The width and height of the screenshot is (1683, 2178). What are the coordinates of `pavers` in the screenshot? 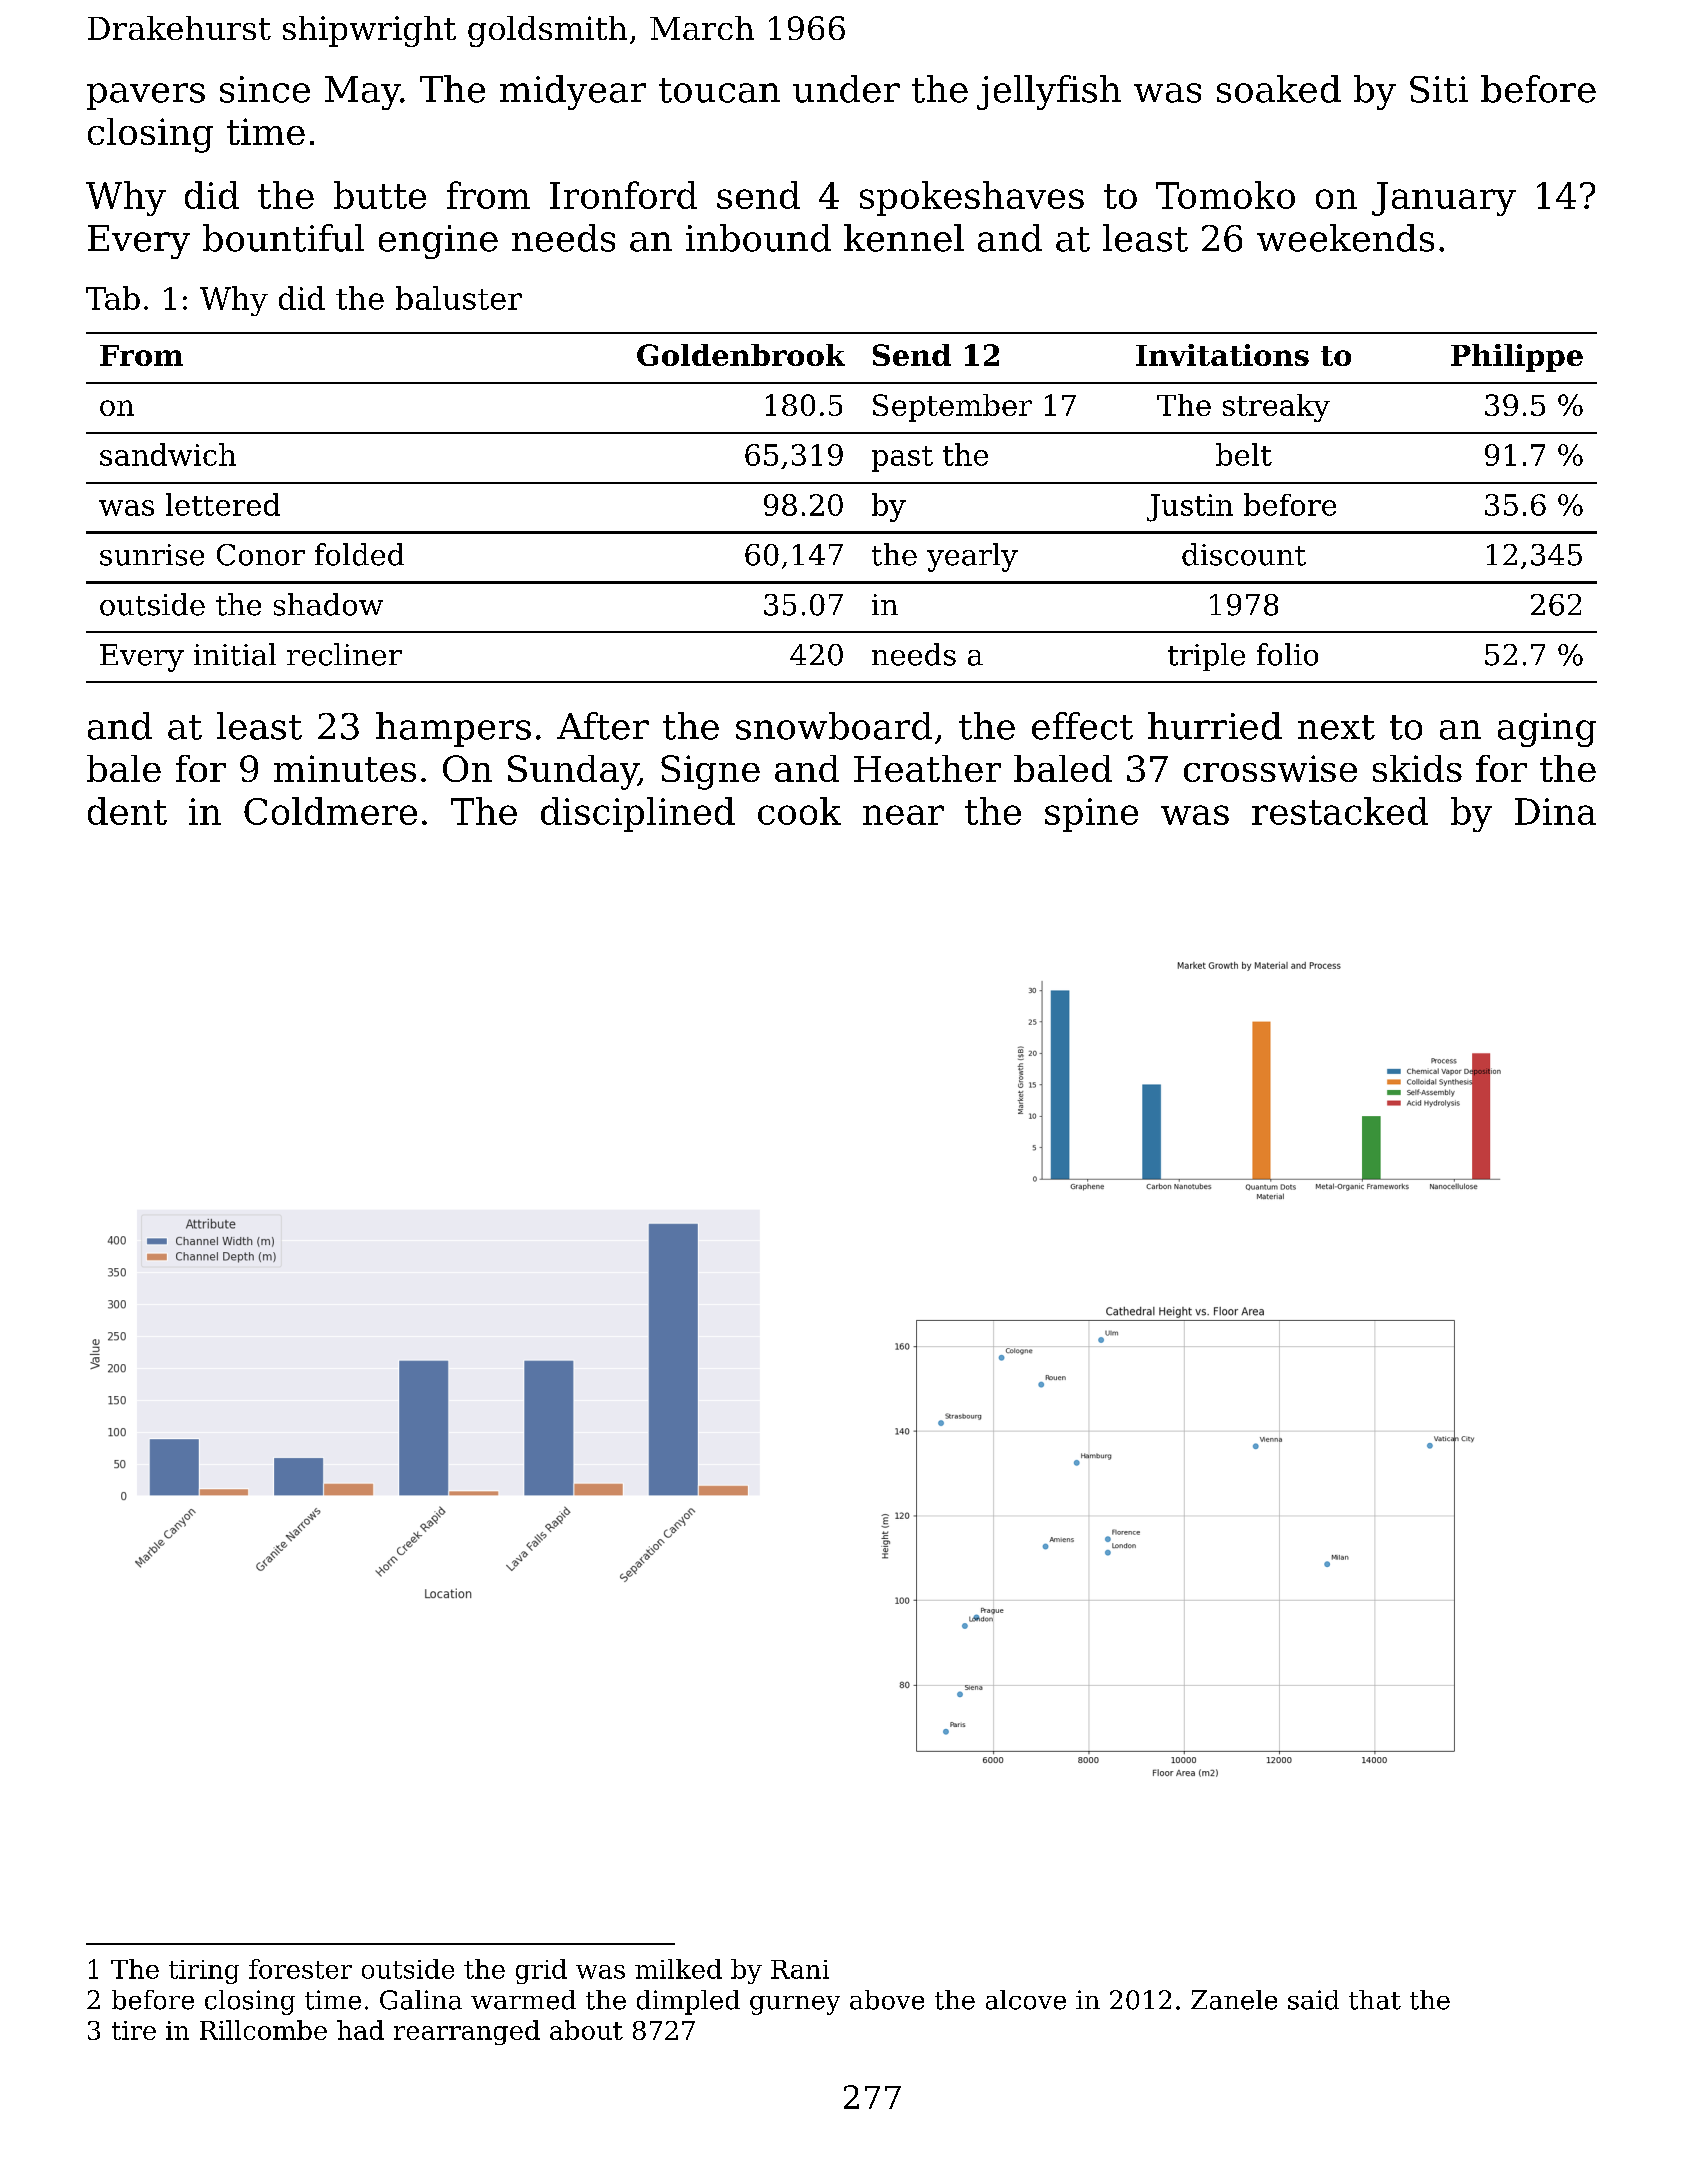 It's located at (146, 96).
